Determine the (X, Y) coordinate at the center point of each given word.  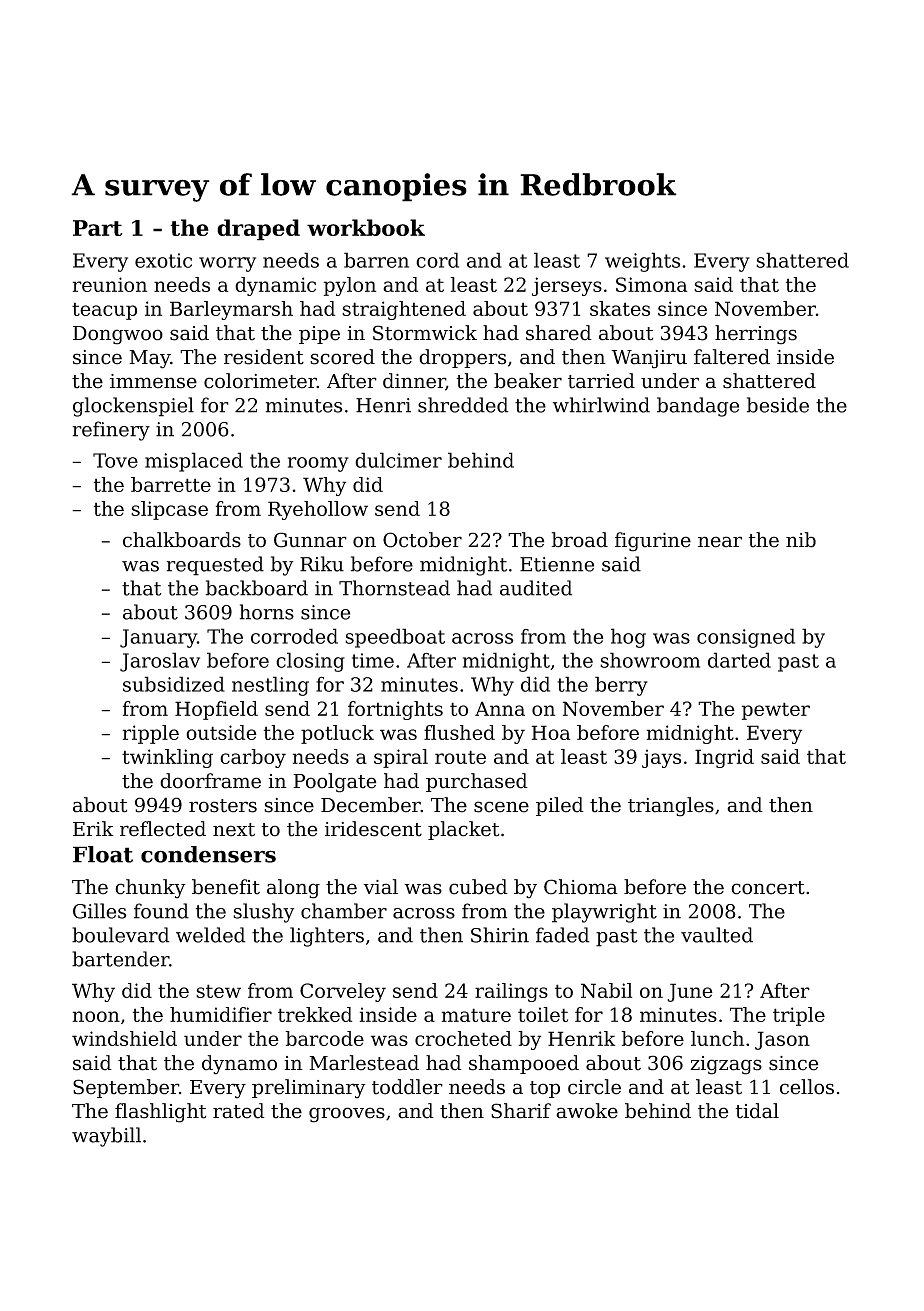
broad (579, 540)
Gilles (99, 911)
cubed (478, 887)
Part (98, 228)
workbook (366, 227)
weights (642, 262)
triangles (671, 807)
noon (96, 1016)
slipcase (169, 510)
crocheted (463, 1038)
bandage (698, 407)
